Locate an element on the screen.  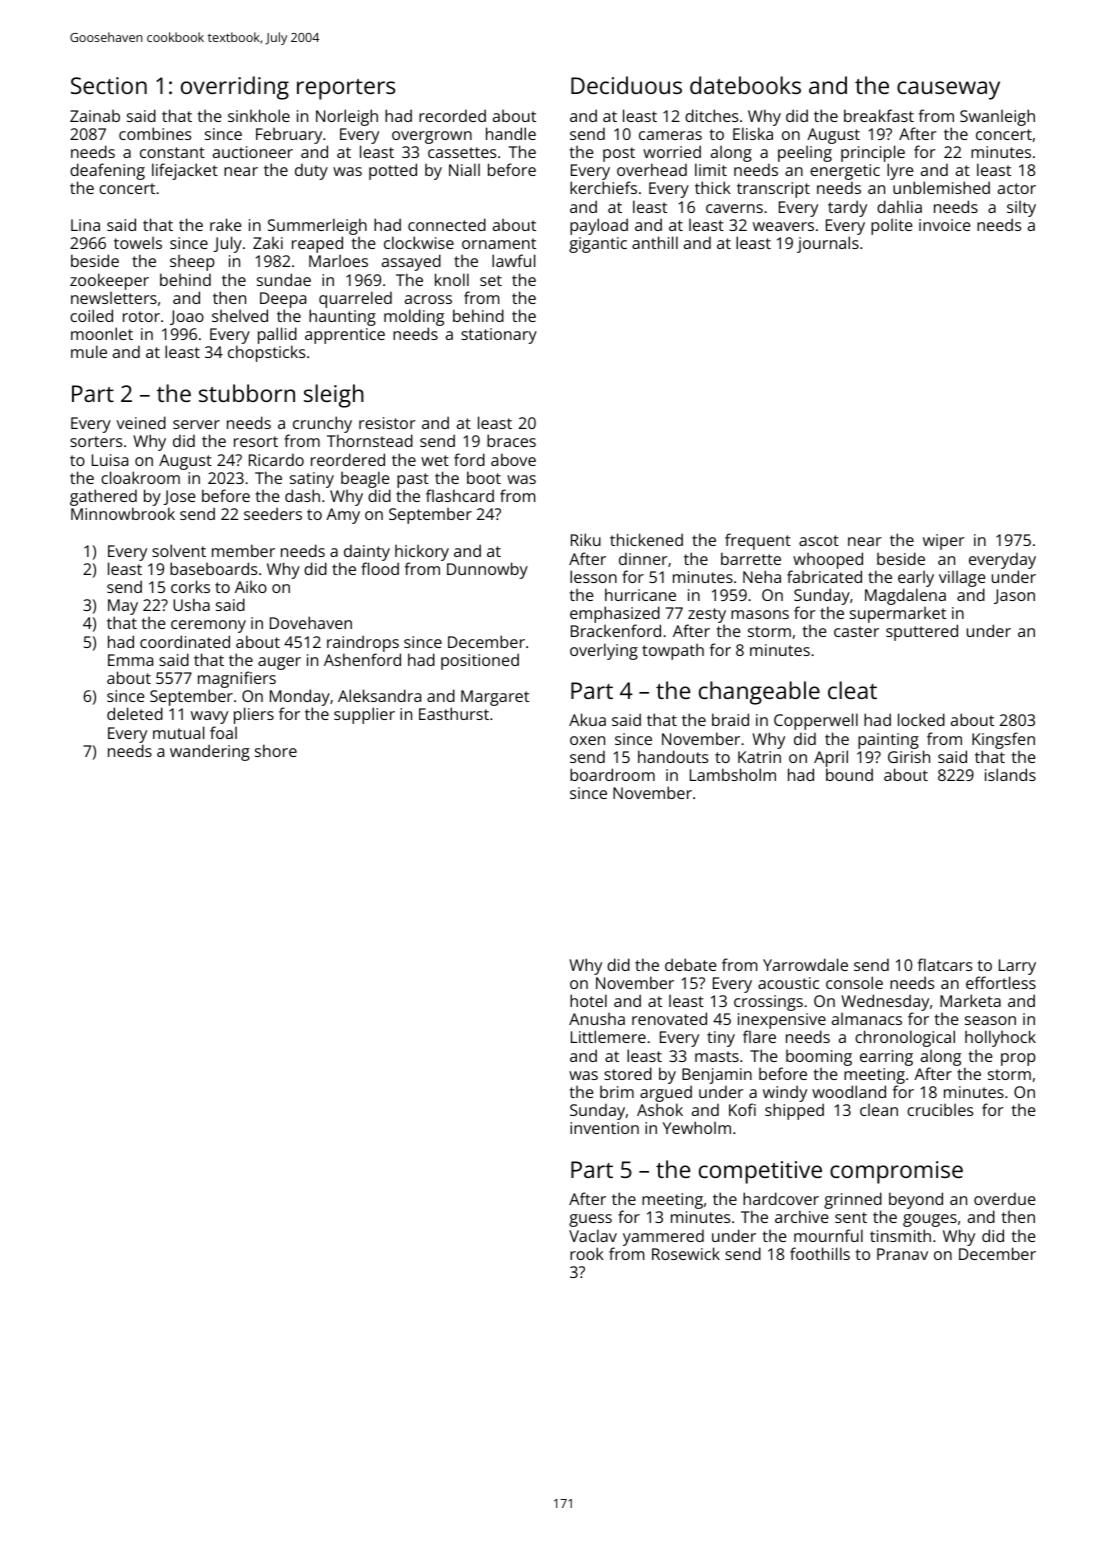
overriding is located at coordinates (235, 88).
